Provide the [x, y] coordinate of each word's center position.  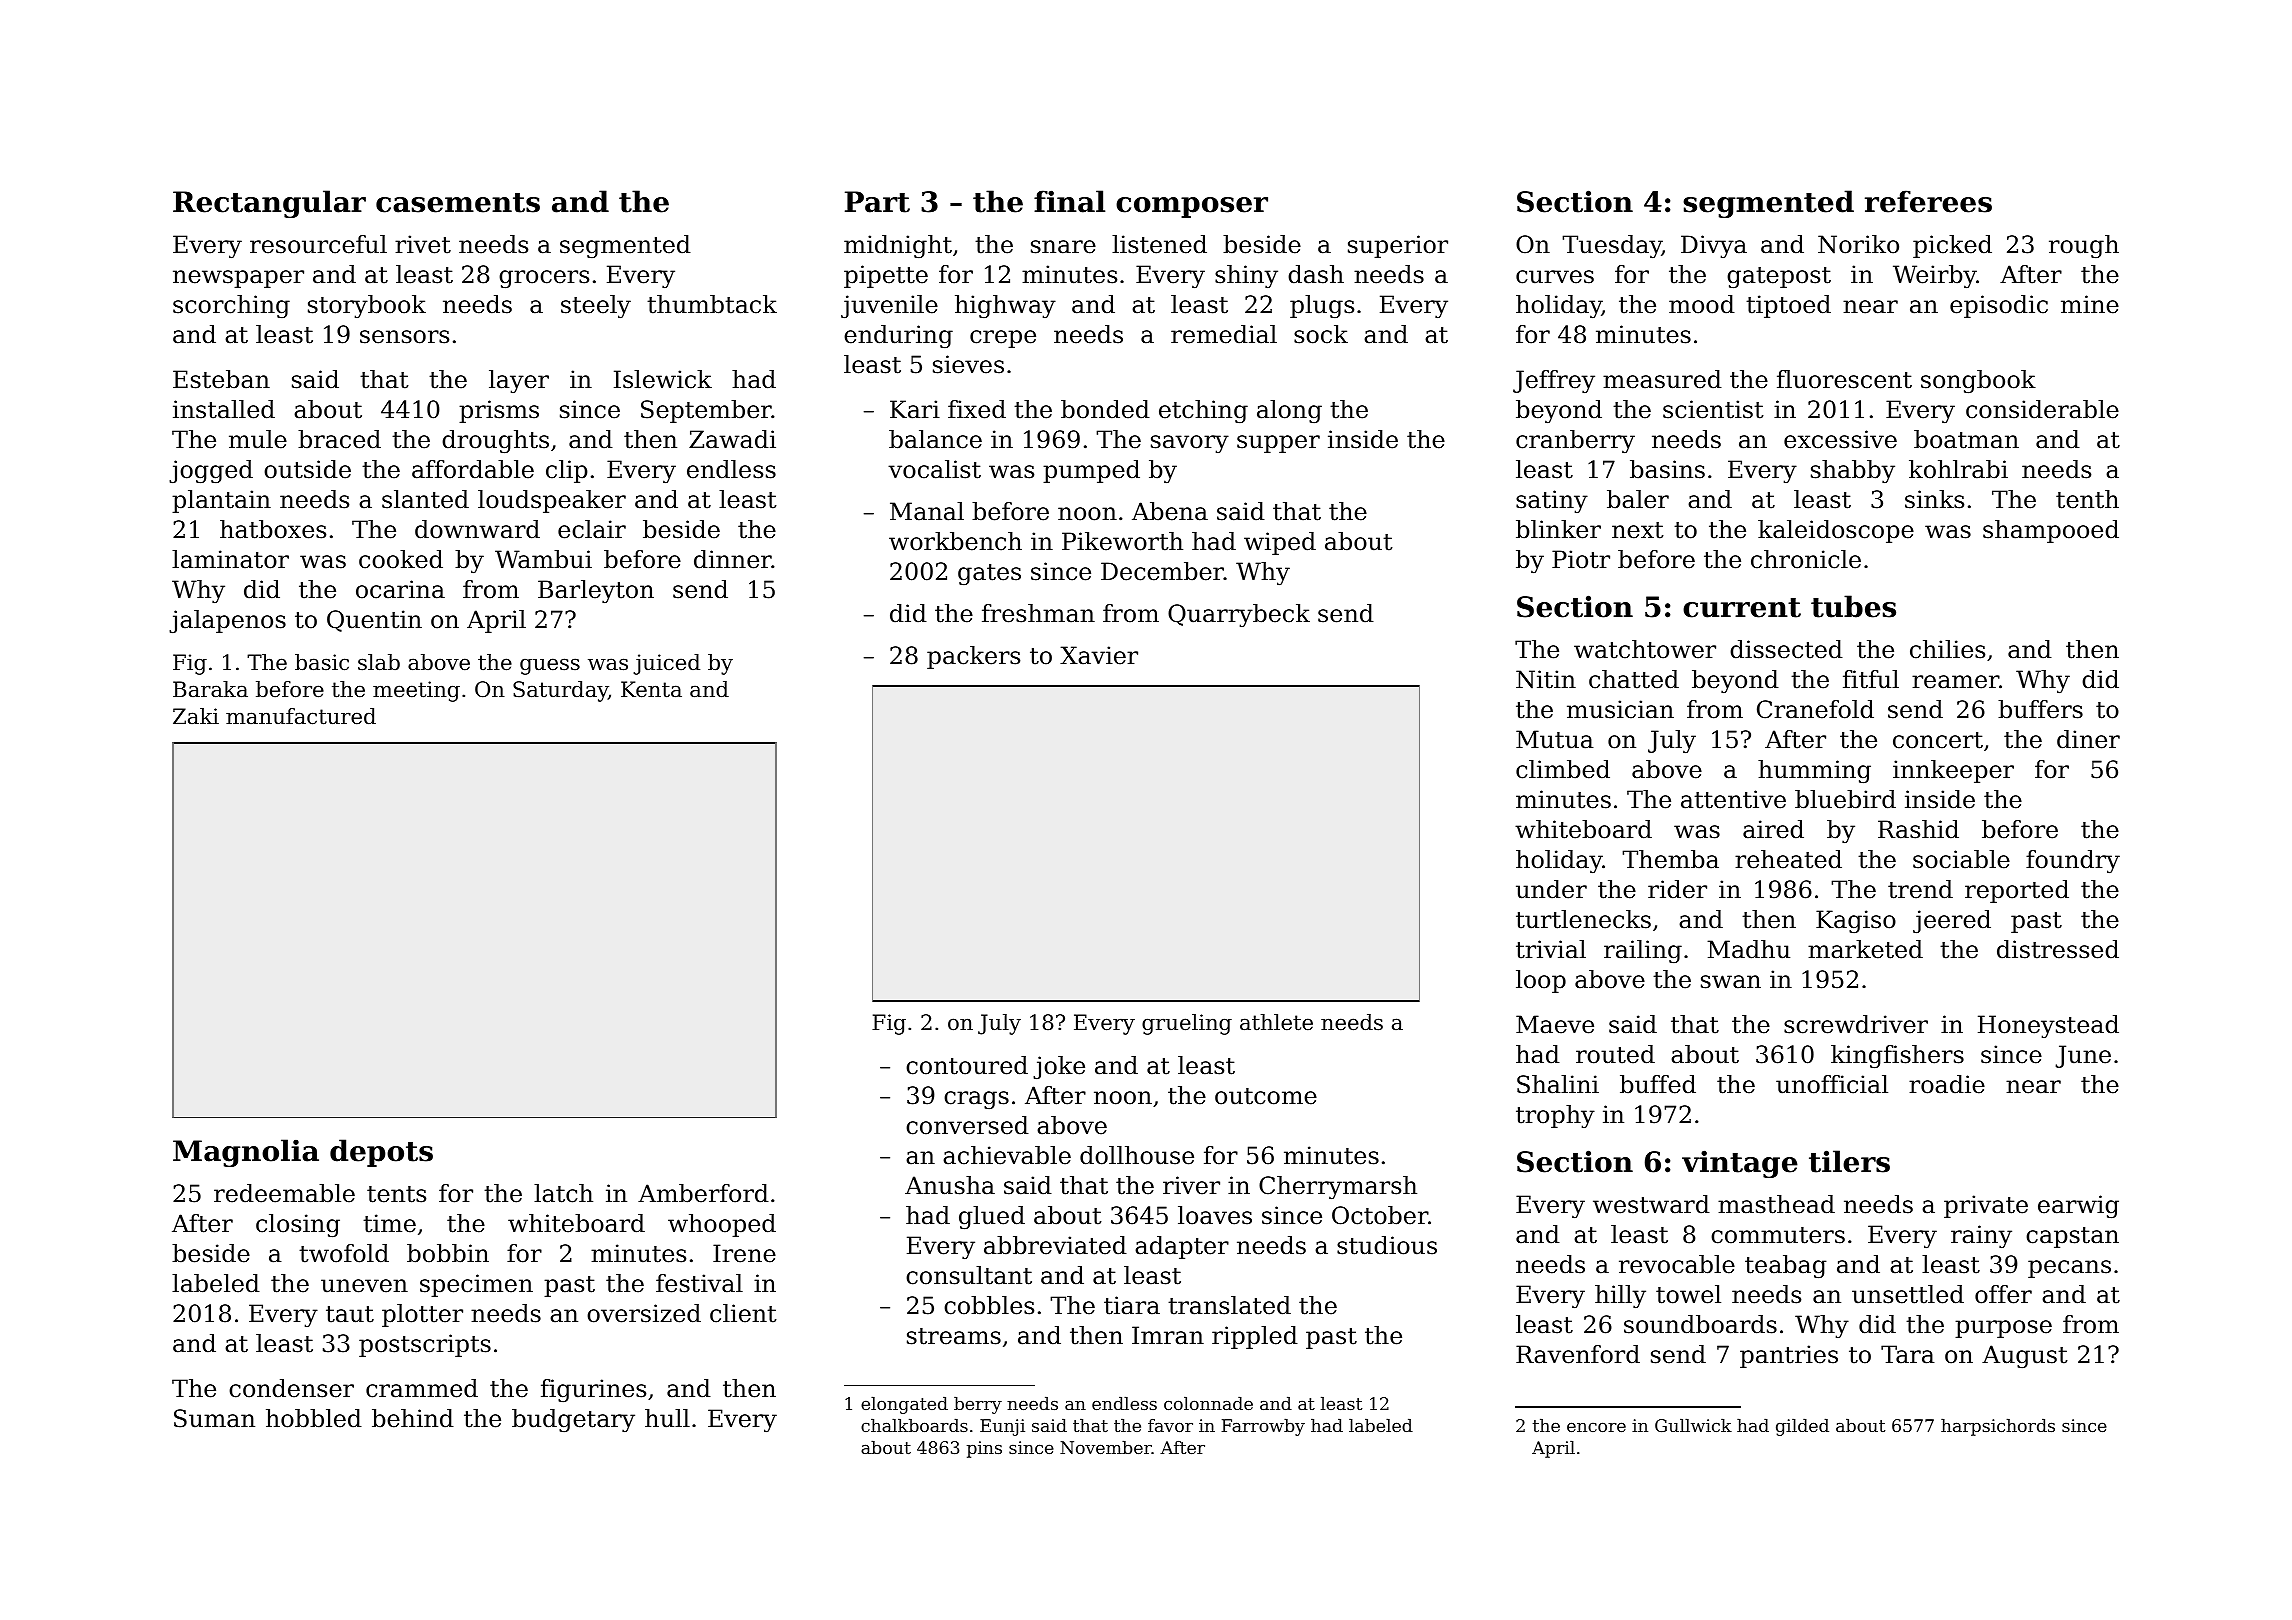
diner [2088, 739]
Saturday [560, 691]
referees [1928, 201]
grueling [1187, 1024]
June [2083, 1056]
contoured [967, 1065]
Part [877, 202]
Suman [214, 1418]
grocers [544, 279]
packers [973, 657]
